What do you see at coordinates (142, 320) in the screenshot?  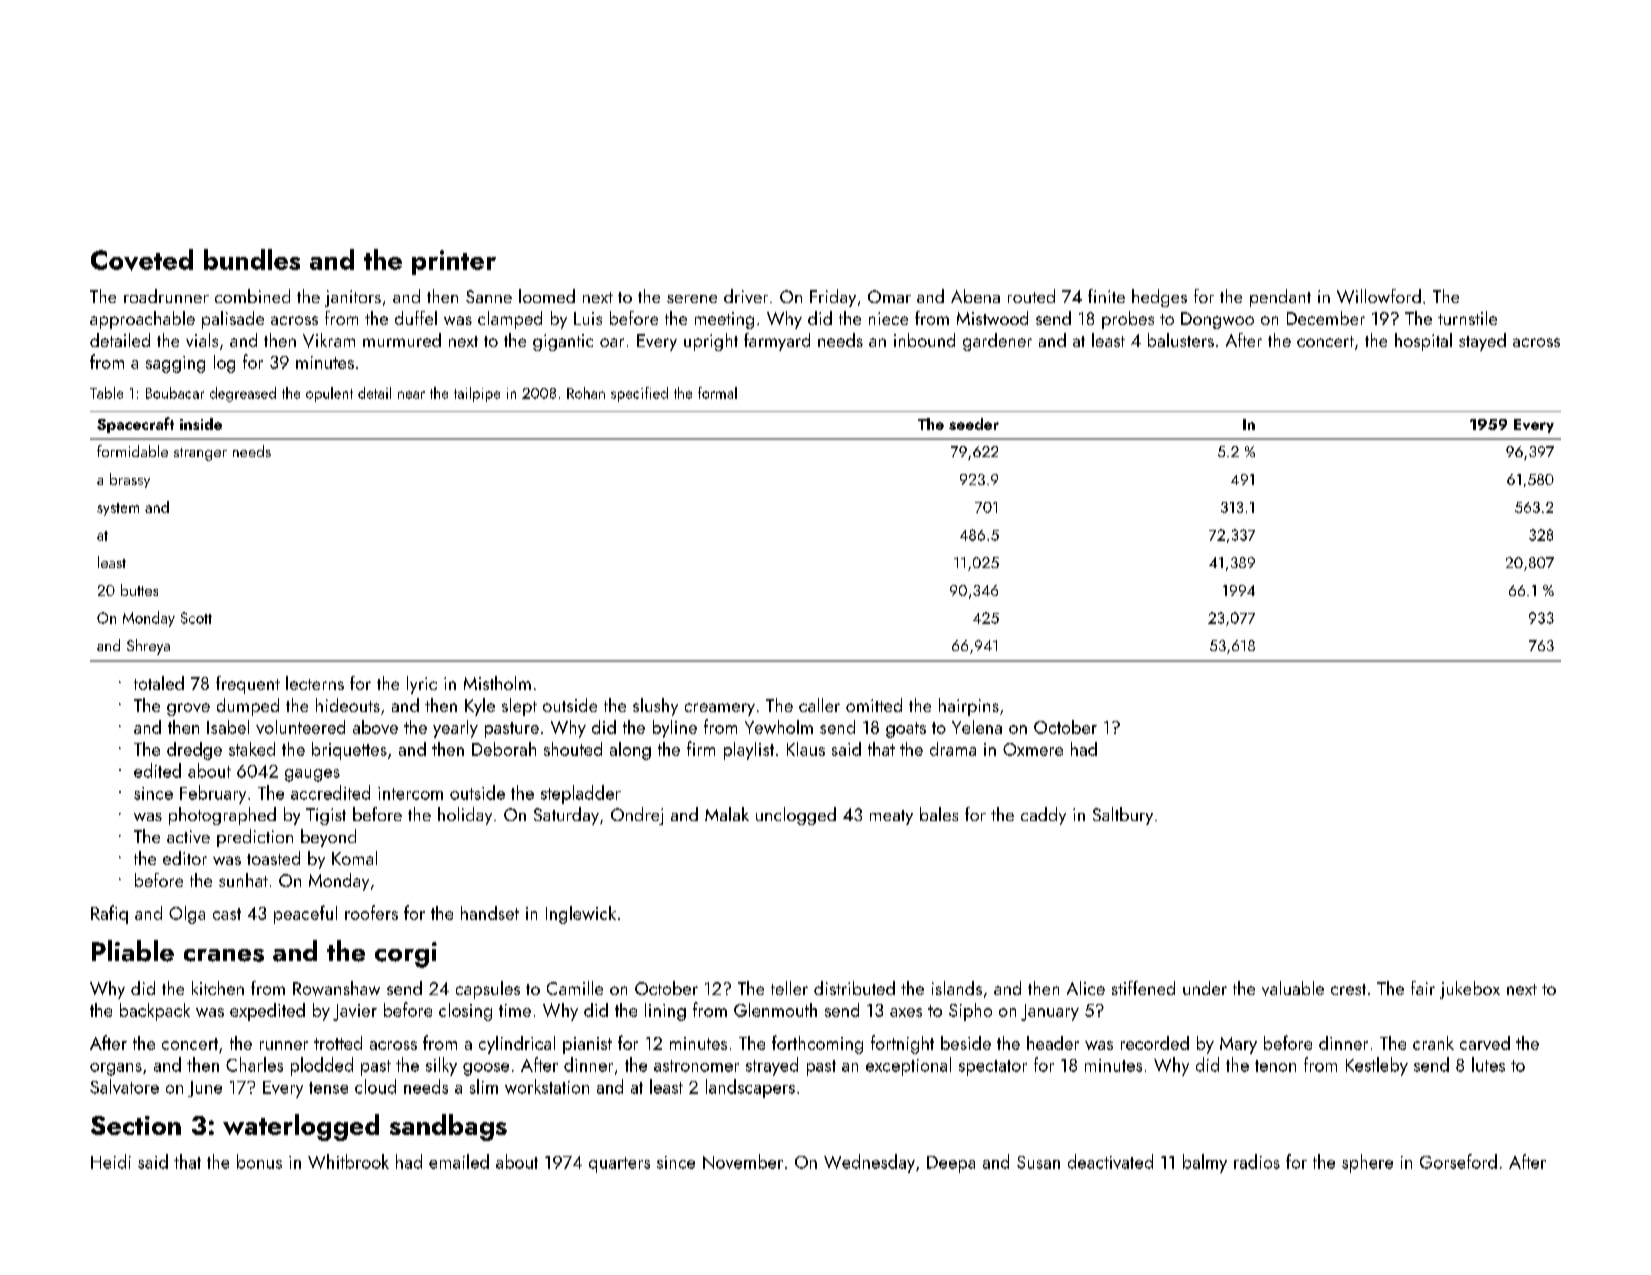 I see `approachable` at bounding box center [142, 320].
